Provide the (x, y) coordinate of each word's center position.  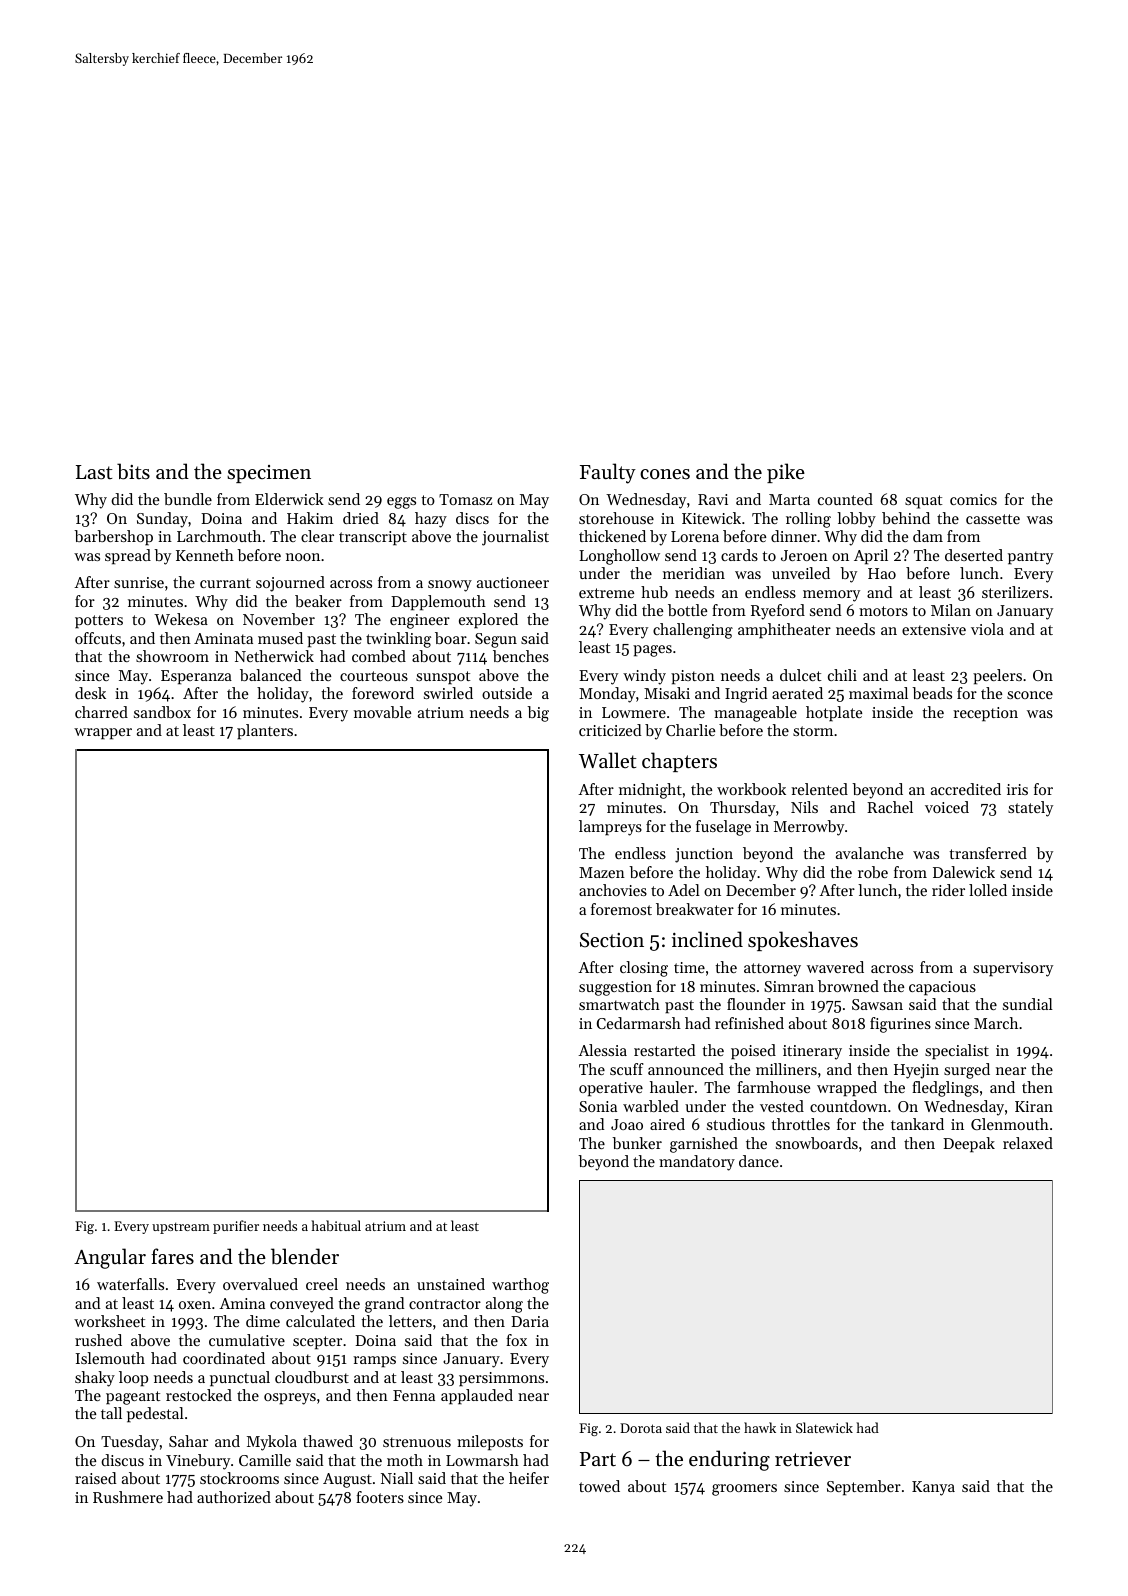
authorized (234, 1497)
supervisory (1013, 969)
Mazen (602, 872)
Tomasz (465, 499)
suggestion (615, 988)
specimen (269, 474)
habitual (336, 1225)
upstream (181, 1228)
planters (265, 732)
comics (973, 499)
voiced (947, 807)
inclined (707, 939)
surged (967, 1071)
